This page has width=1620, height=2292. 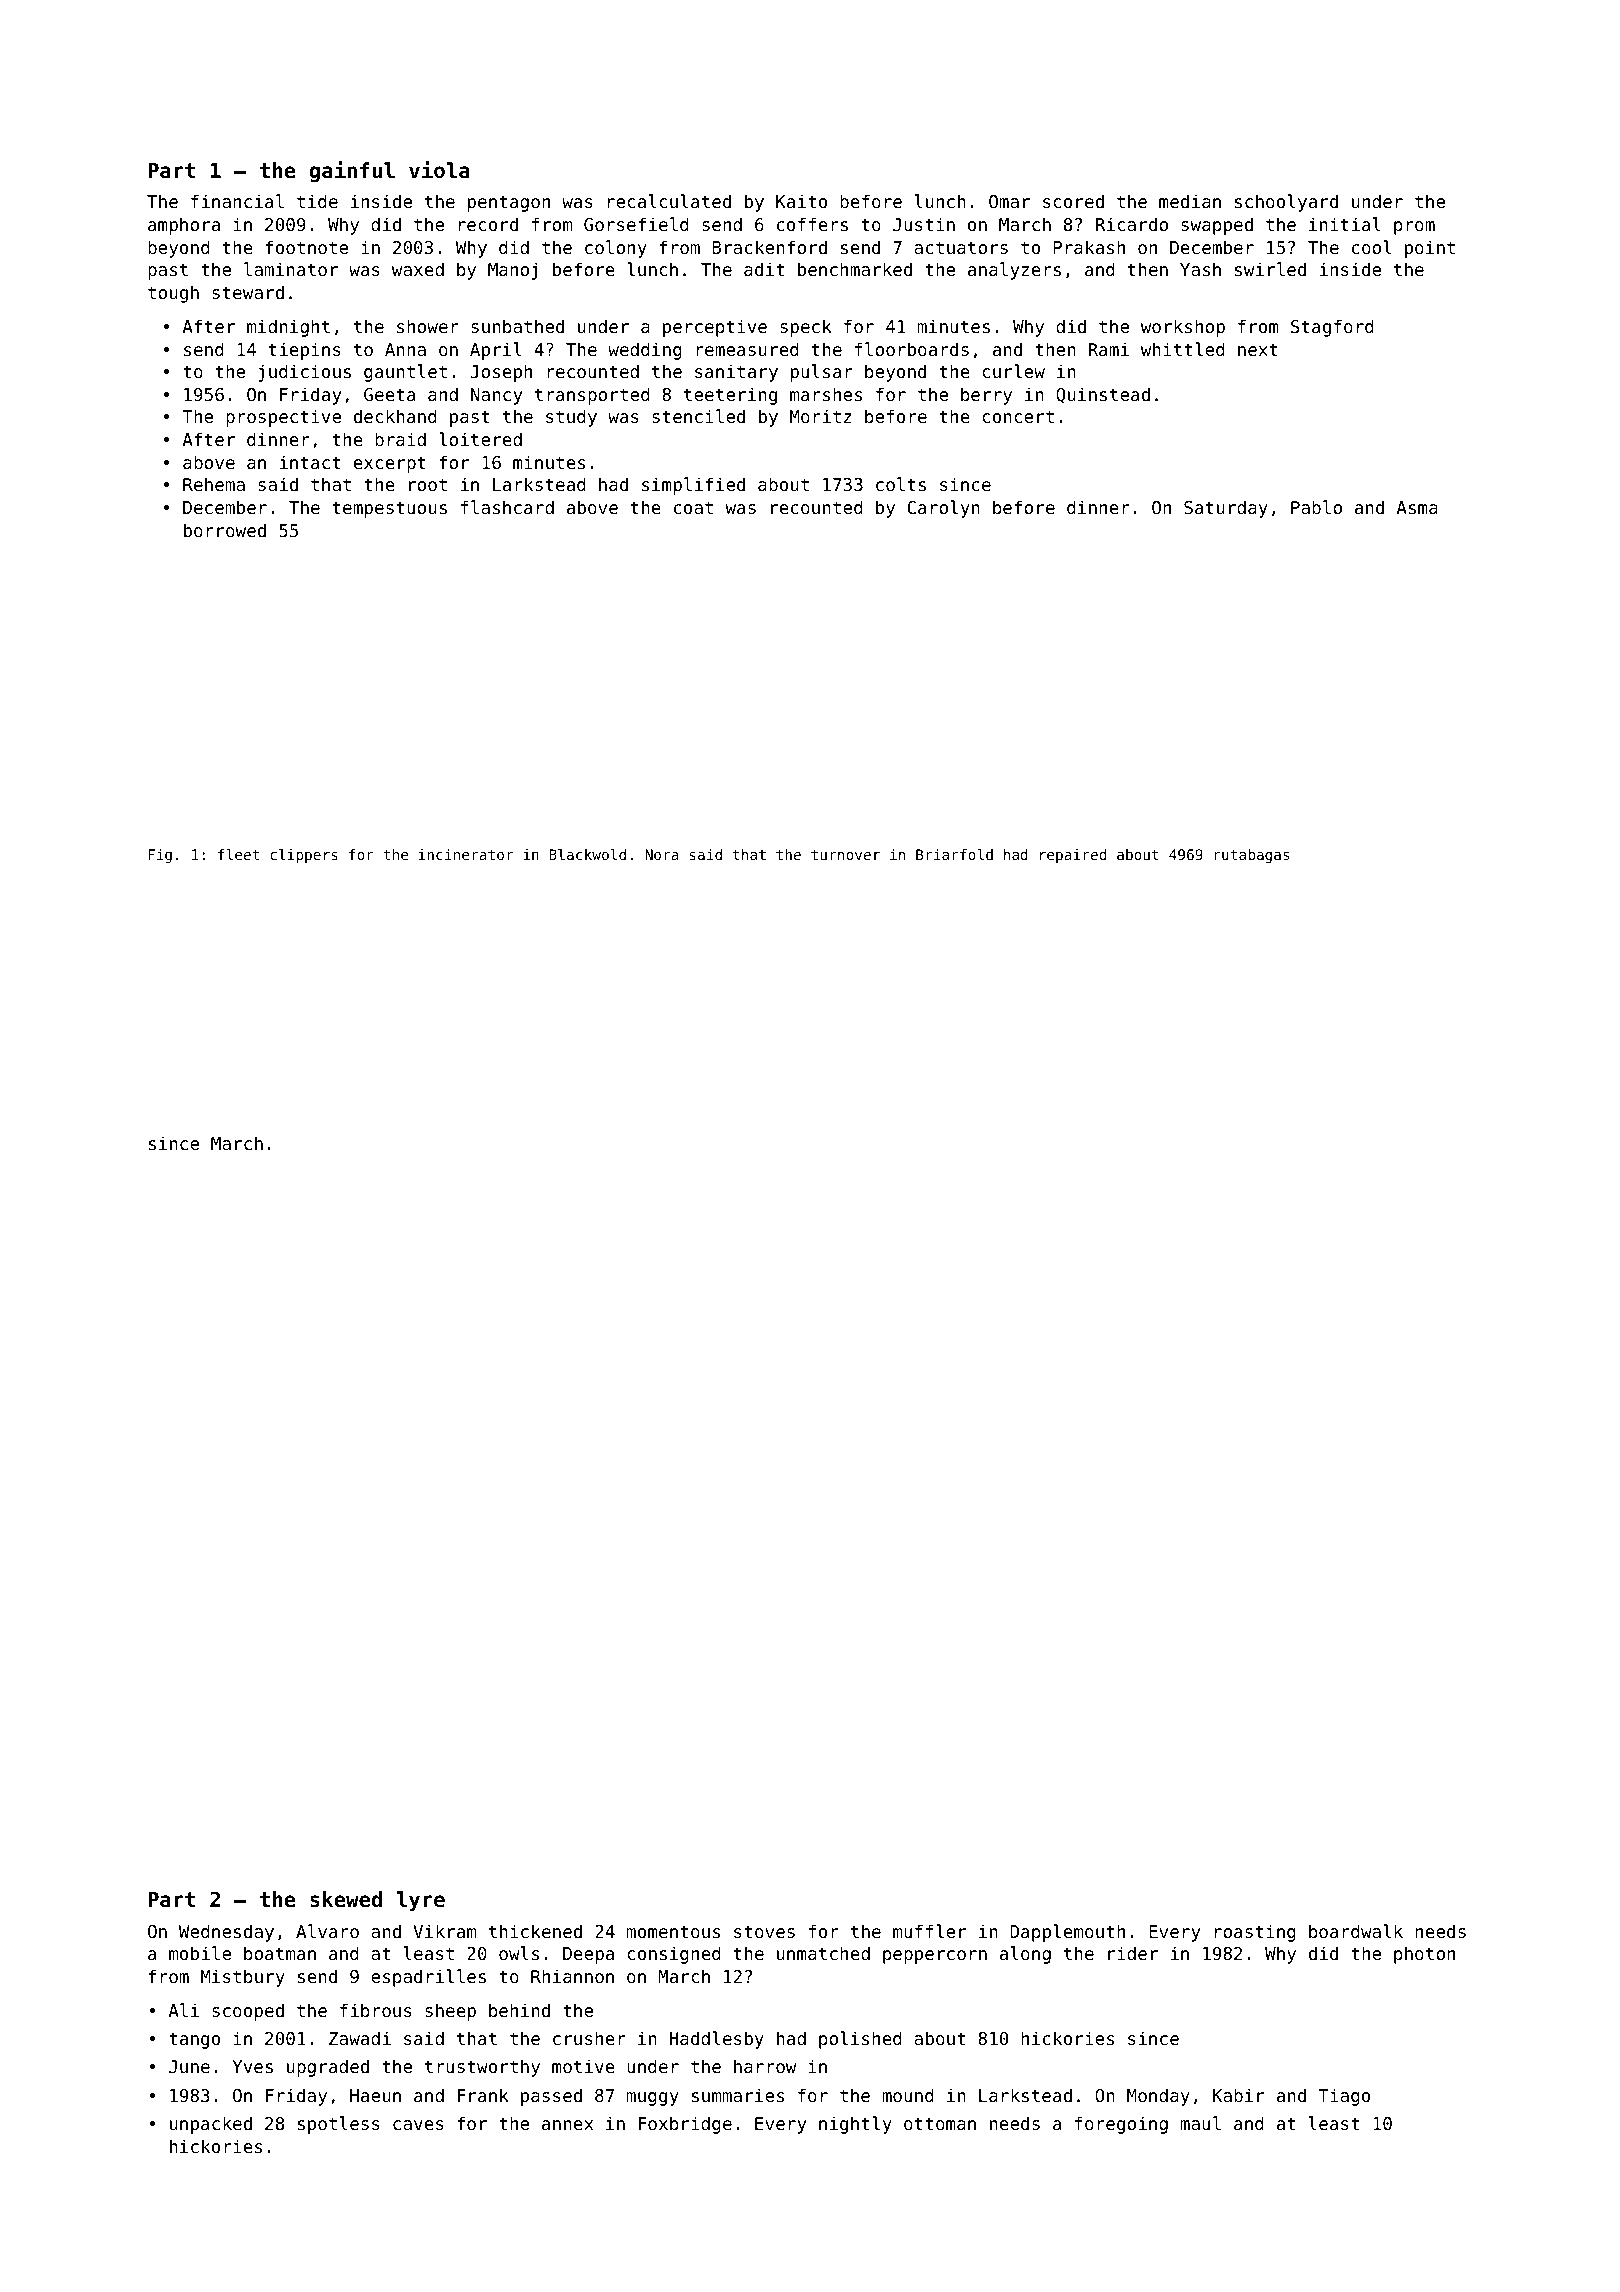 I want to click on Saturday, so click(x=1226, y=509).
